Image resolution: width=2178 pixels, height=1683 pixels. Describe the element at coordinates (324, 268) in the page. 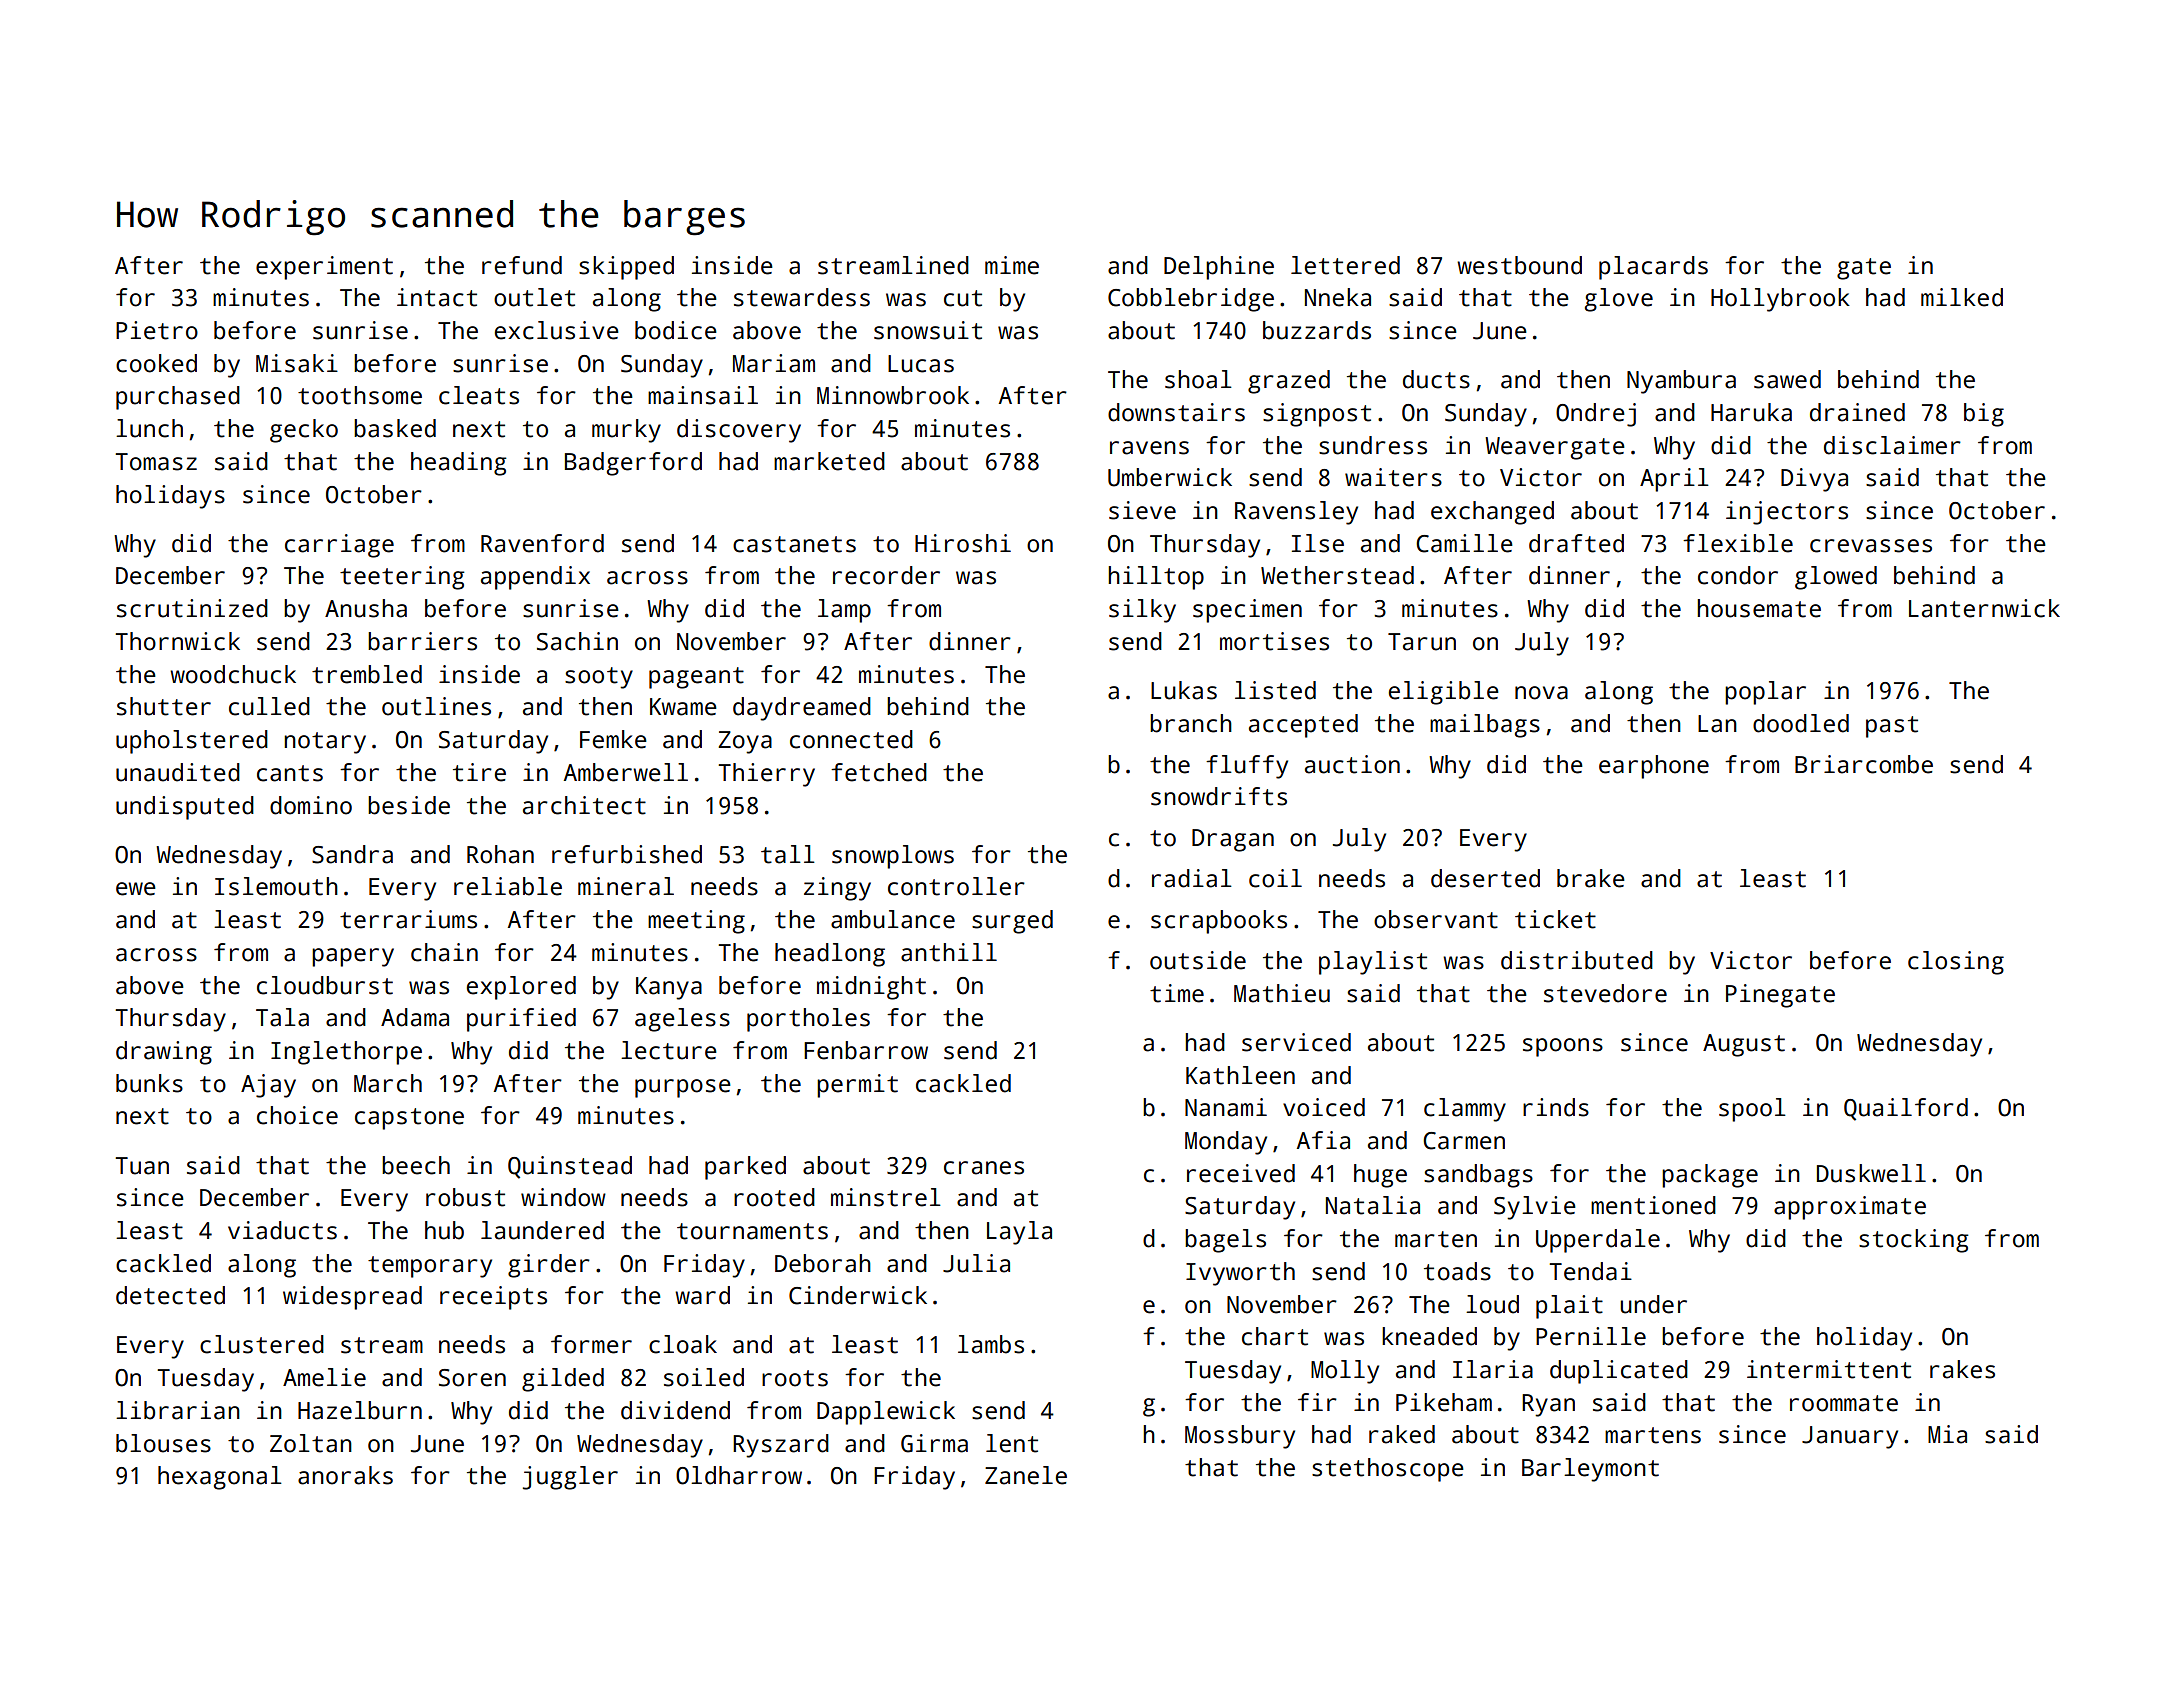

I see `experiment` at that location.
